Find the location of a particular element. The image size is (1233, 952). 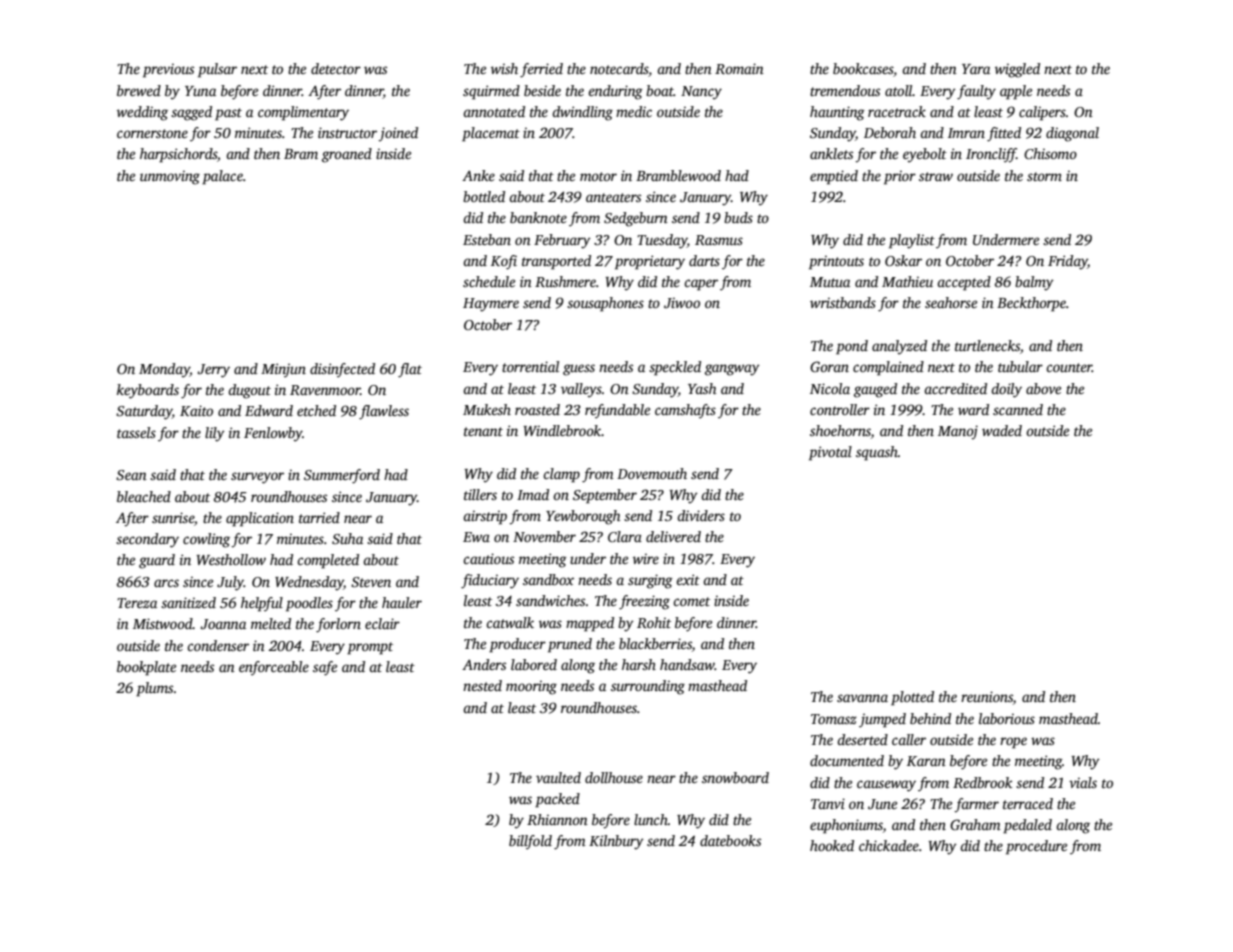

buds is located at coordinates (738, 217).
